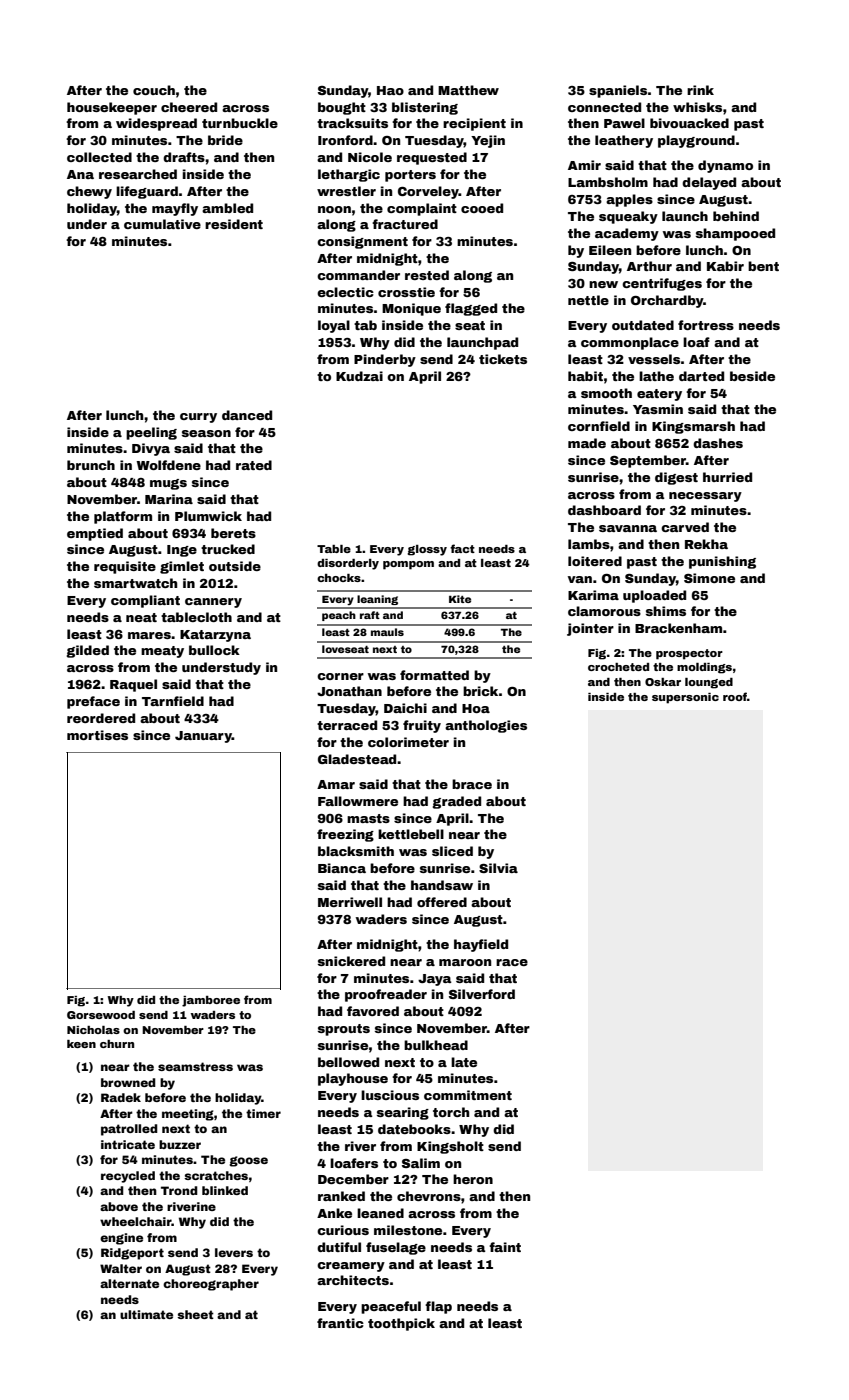 This screenshot has height=1400, width=849. What do you see at coordinates (654, 359) in the screenshot?
I see `vessels` at bounding box center [654, 359].
